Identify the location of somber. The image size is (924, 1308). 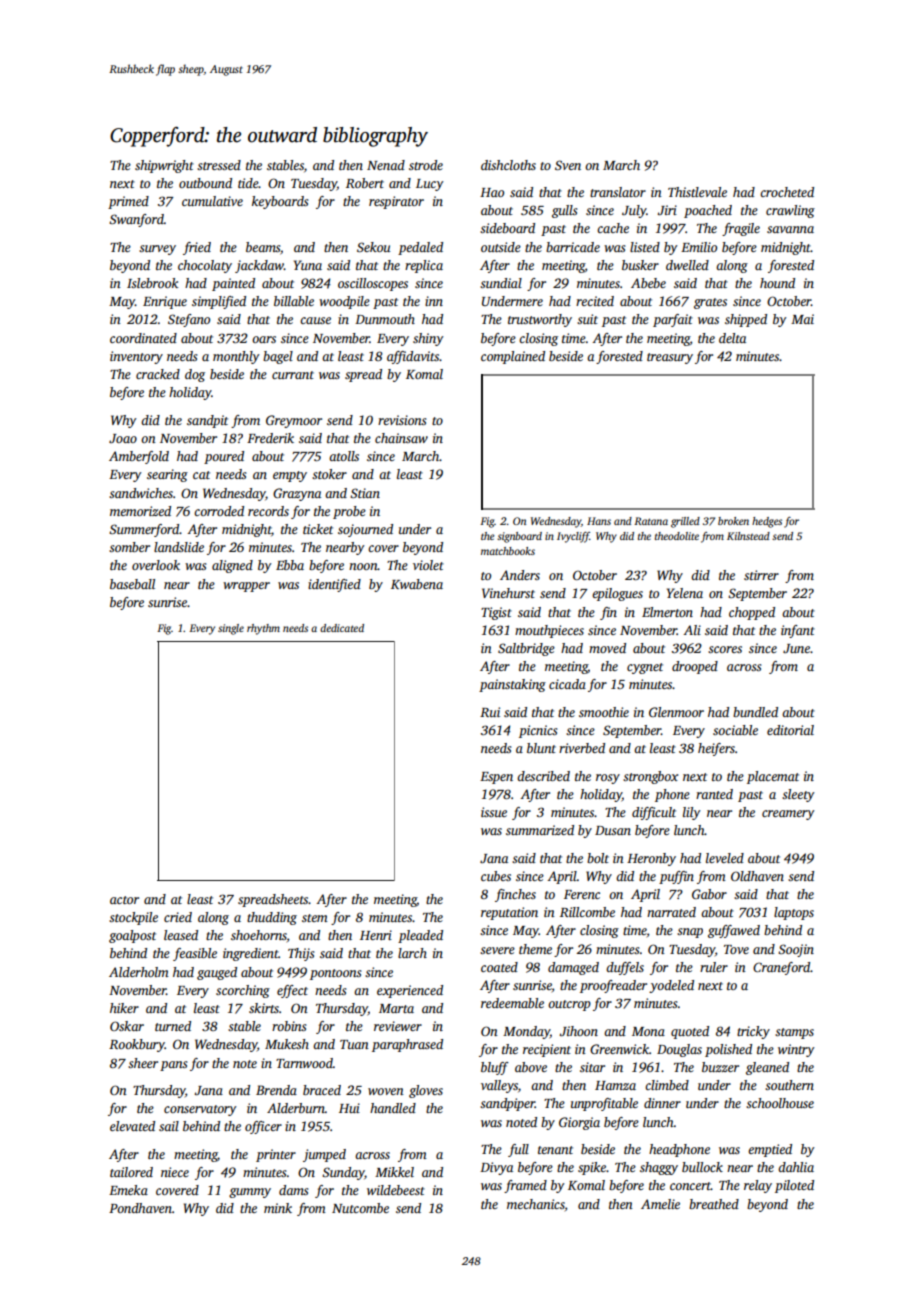
(129, 547).
